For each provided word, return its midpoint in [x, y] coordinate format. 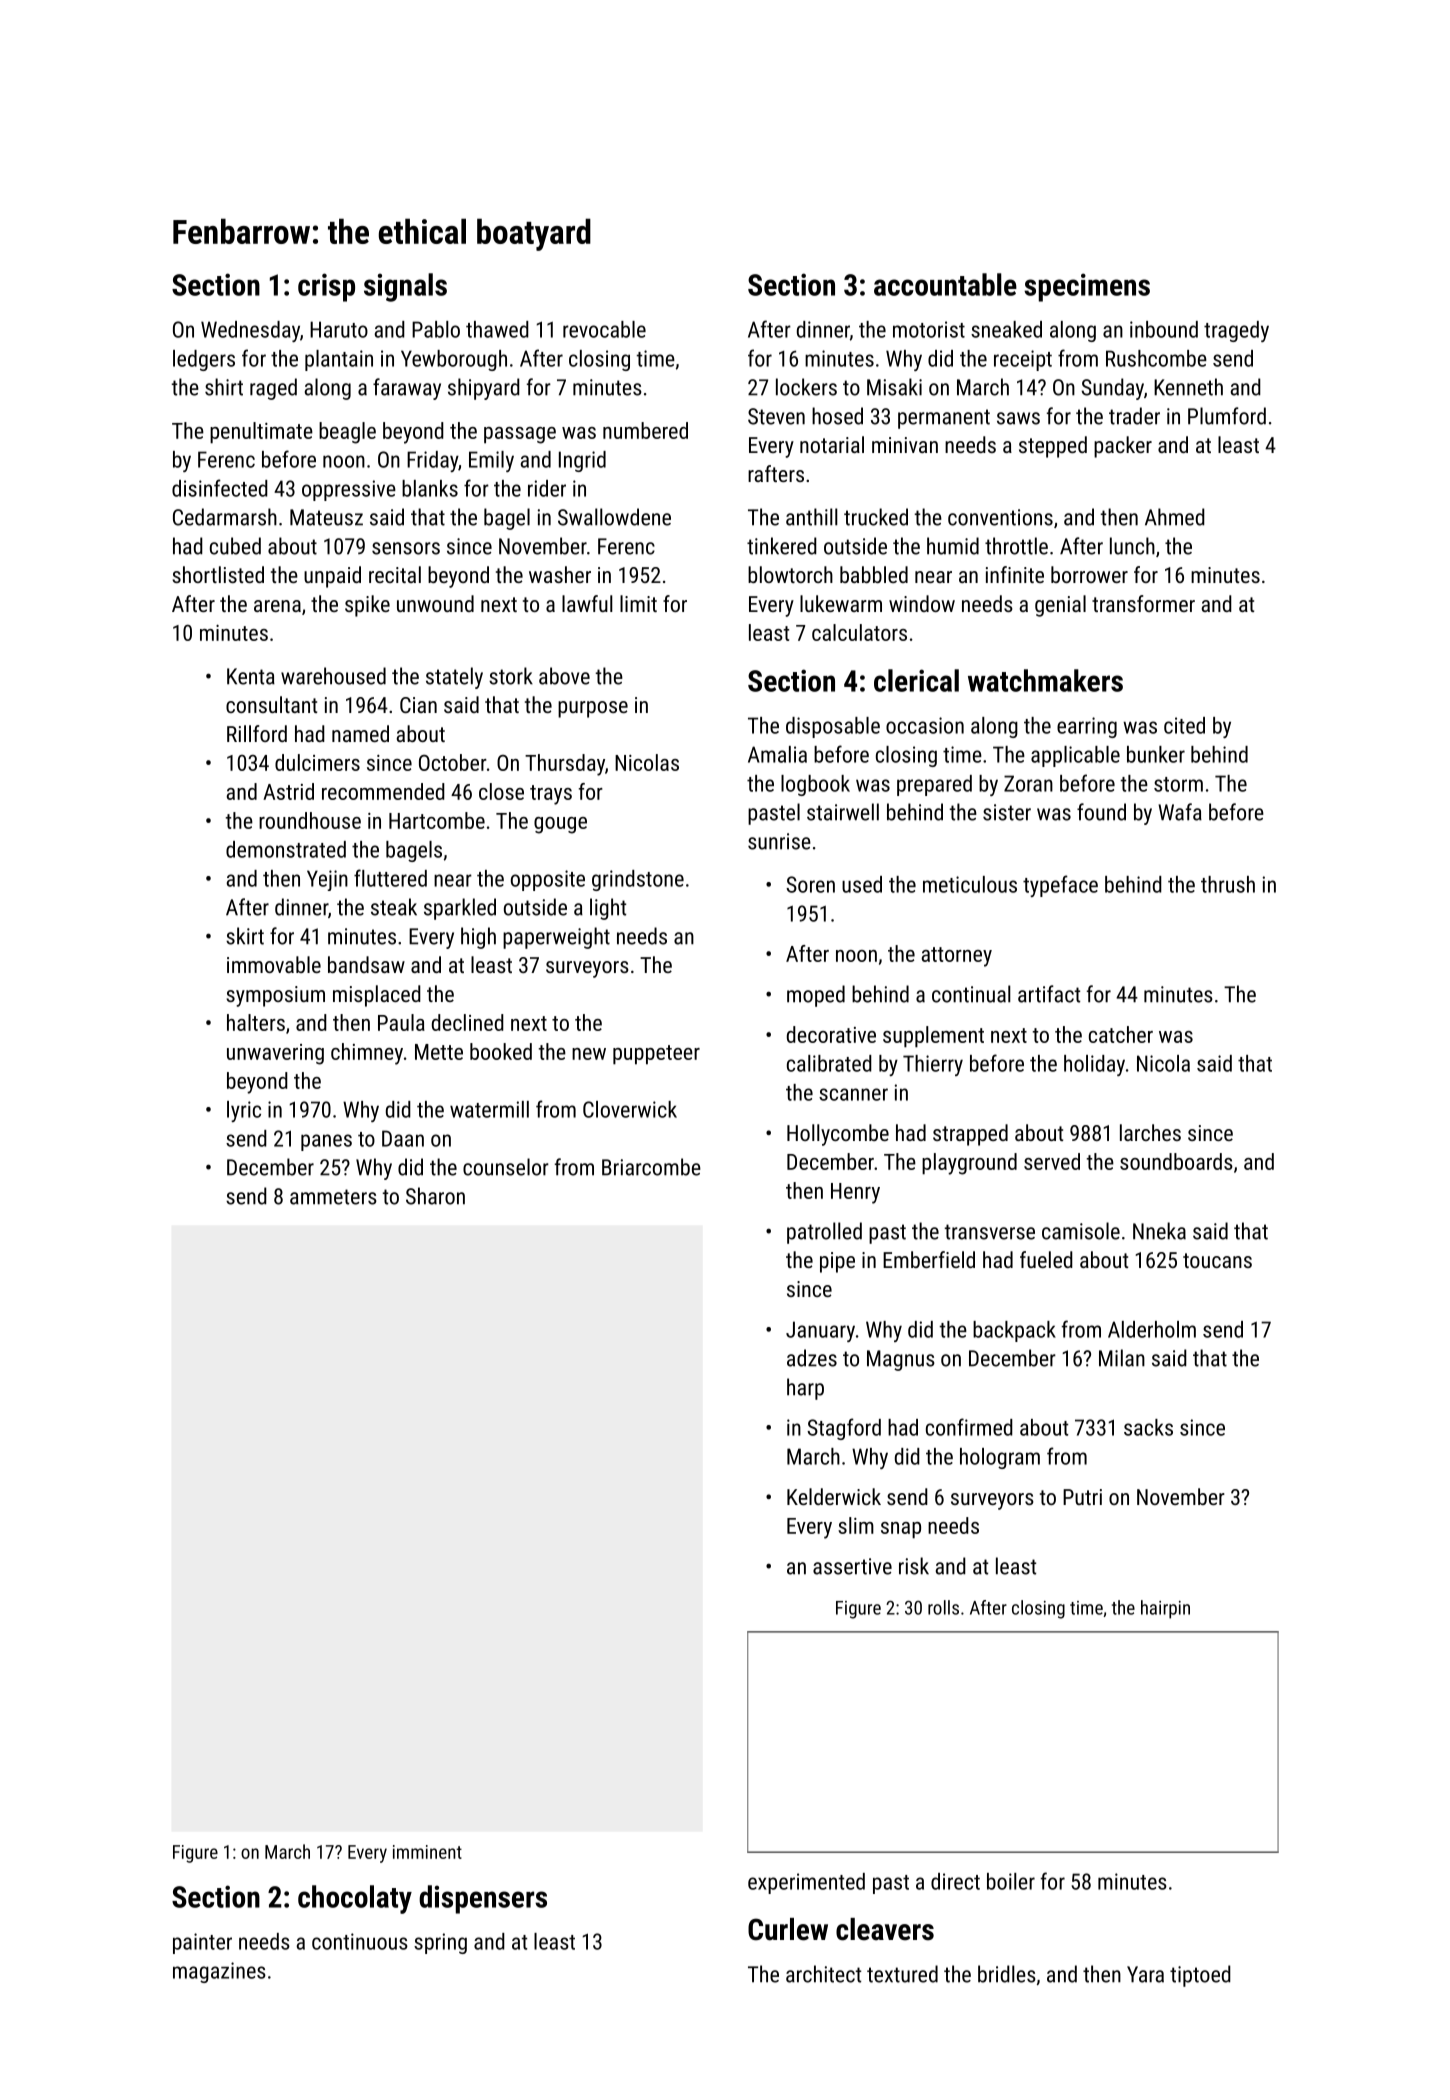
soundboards [1176, 1161]
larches [1150, 1132]
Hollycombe [838, 1135]
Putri [1082, 1497]
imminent [427, 1852]
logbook [815, 785]
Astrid [288, 791]
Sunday [1112, 389]
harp [805, 1389]
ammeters [333, 1197]
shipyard [484, 389]
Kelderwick [834, 1496]
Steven [776, 416]
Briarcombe [651, 1167]
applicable [1075, 756]
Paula [401, 1022]
